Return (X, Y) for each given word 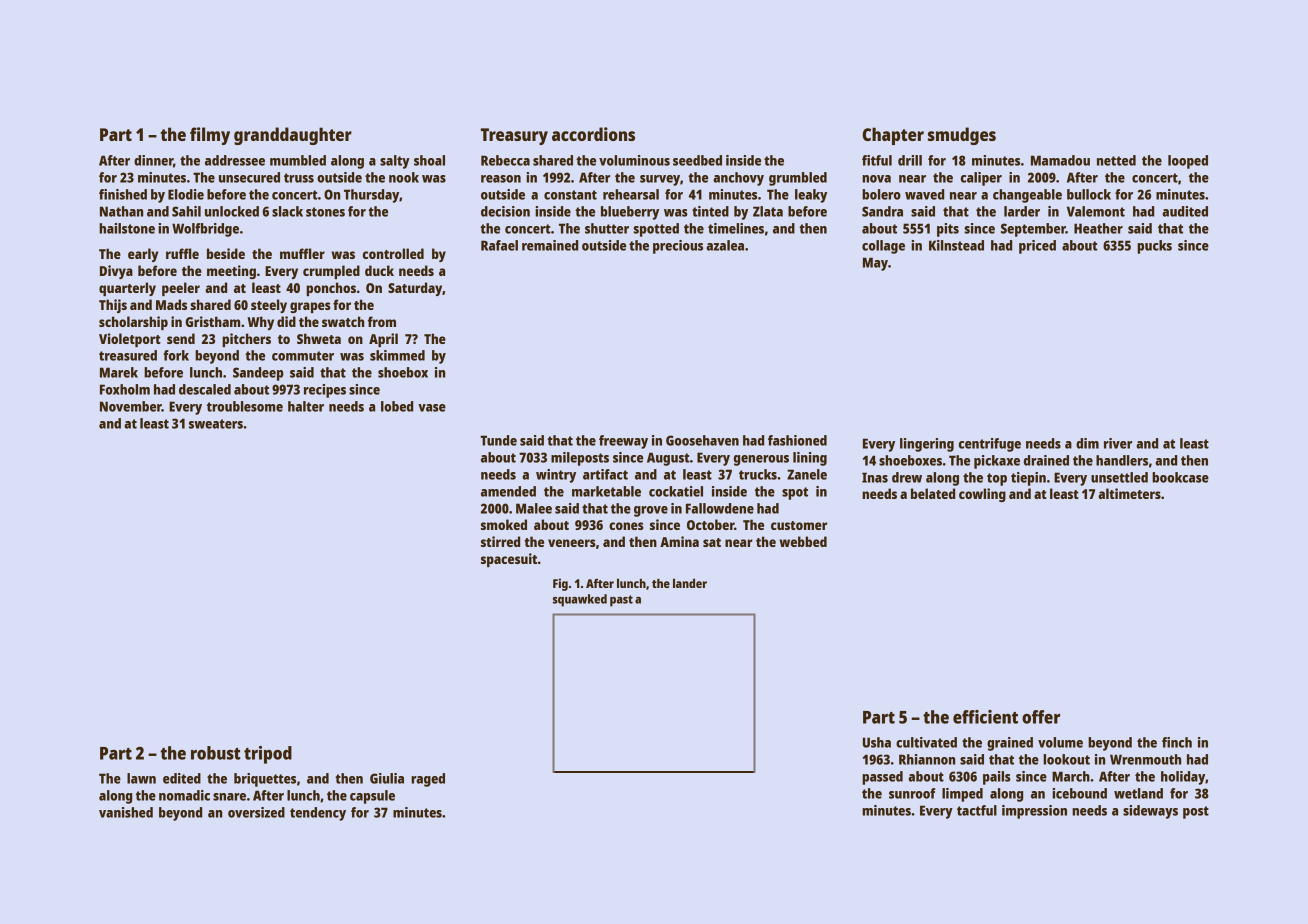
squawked (580, 600)
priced (1037, 247)
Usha (877, 742)
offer (1041, 717)
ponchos (331, 289)
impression (1034, 812)
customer (799, 525)
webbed (803, 541)
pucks (1154, 247)
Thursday (371, 196)
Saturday (415, 289)
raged (428, 780)
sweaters (216, 424)
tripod (268, 755)
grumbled (798, 179)
